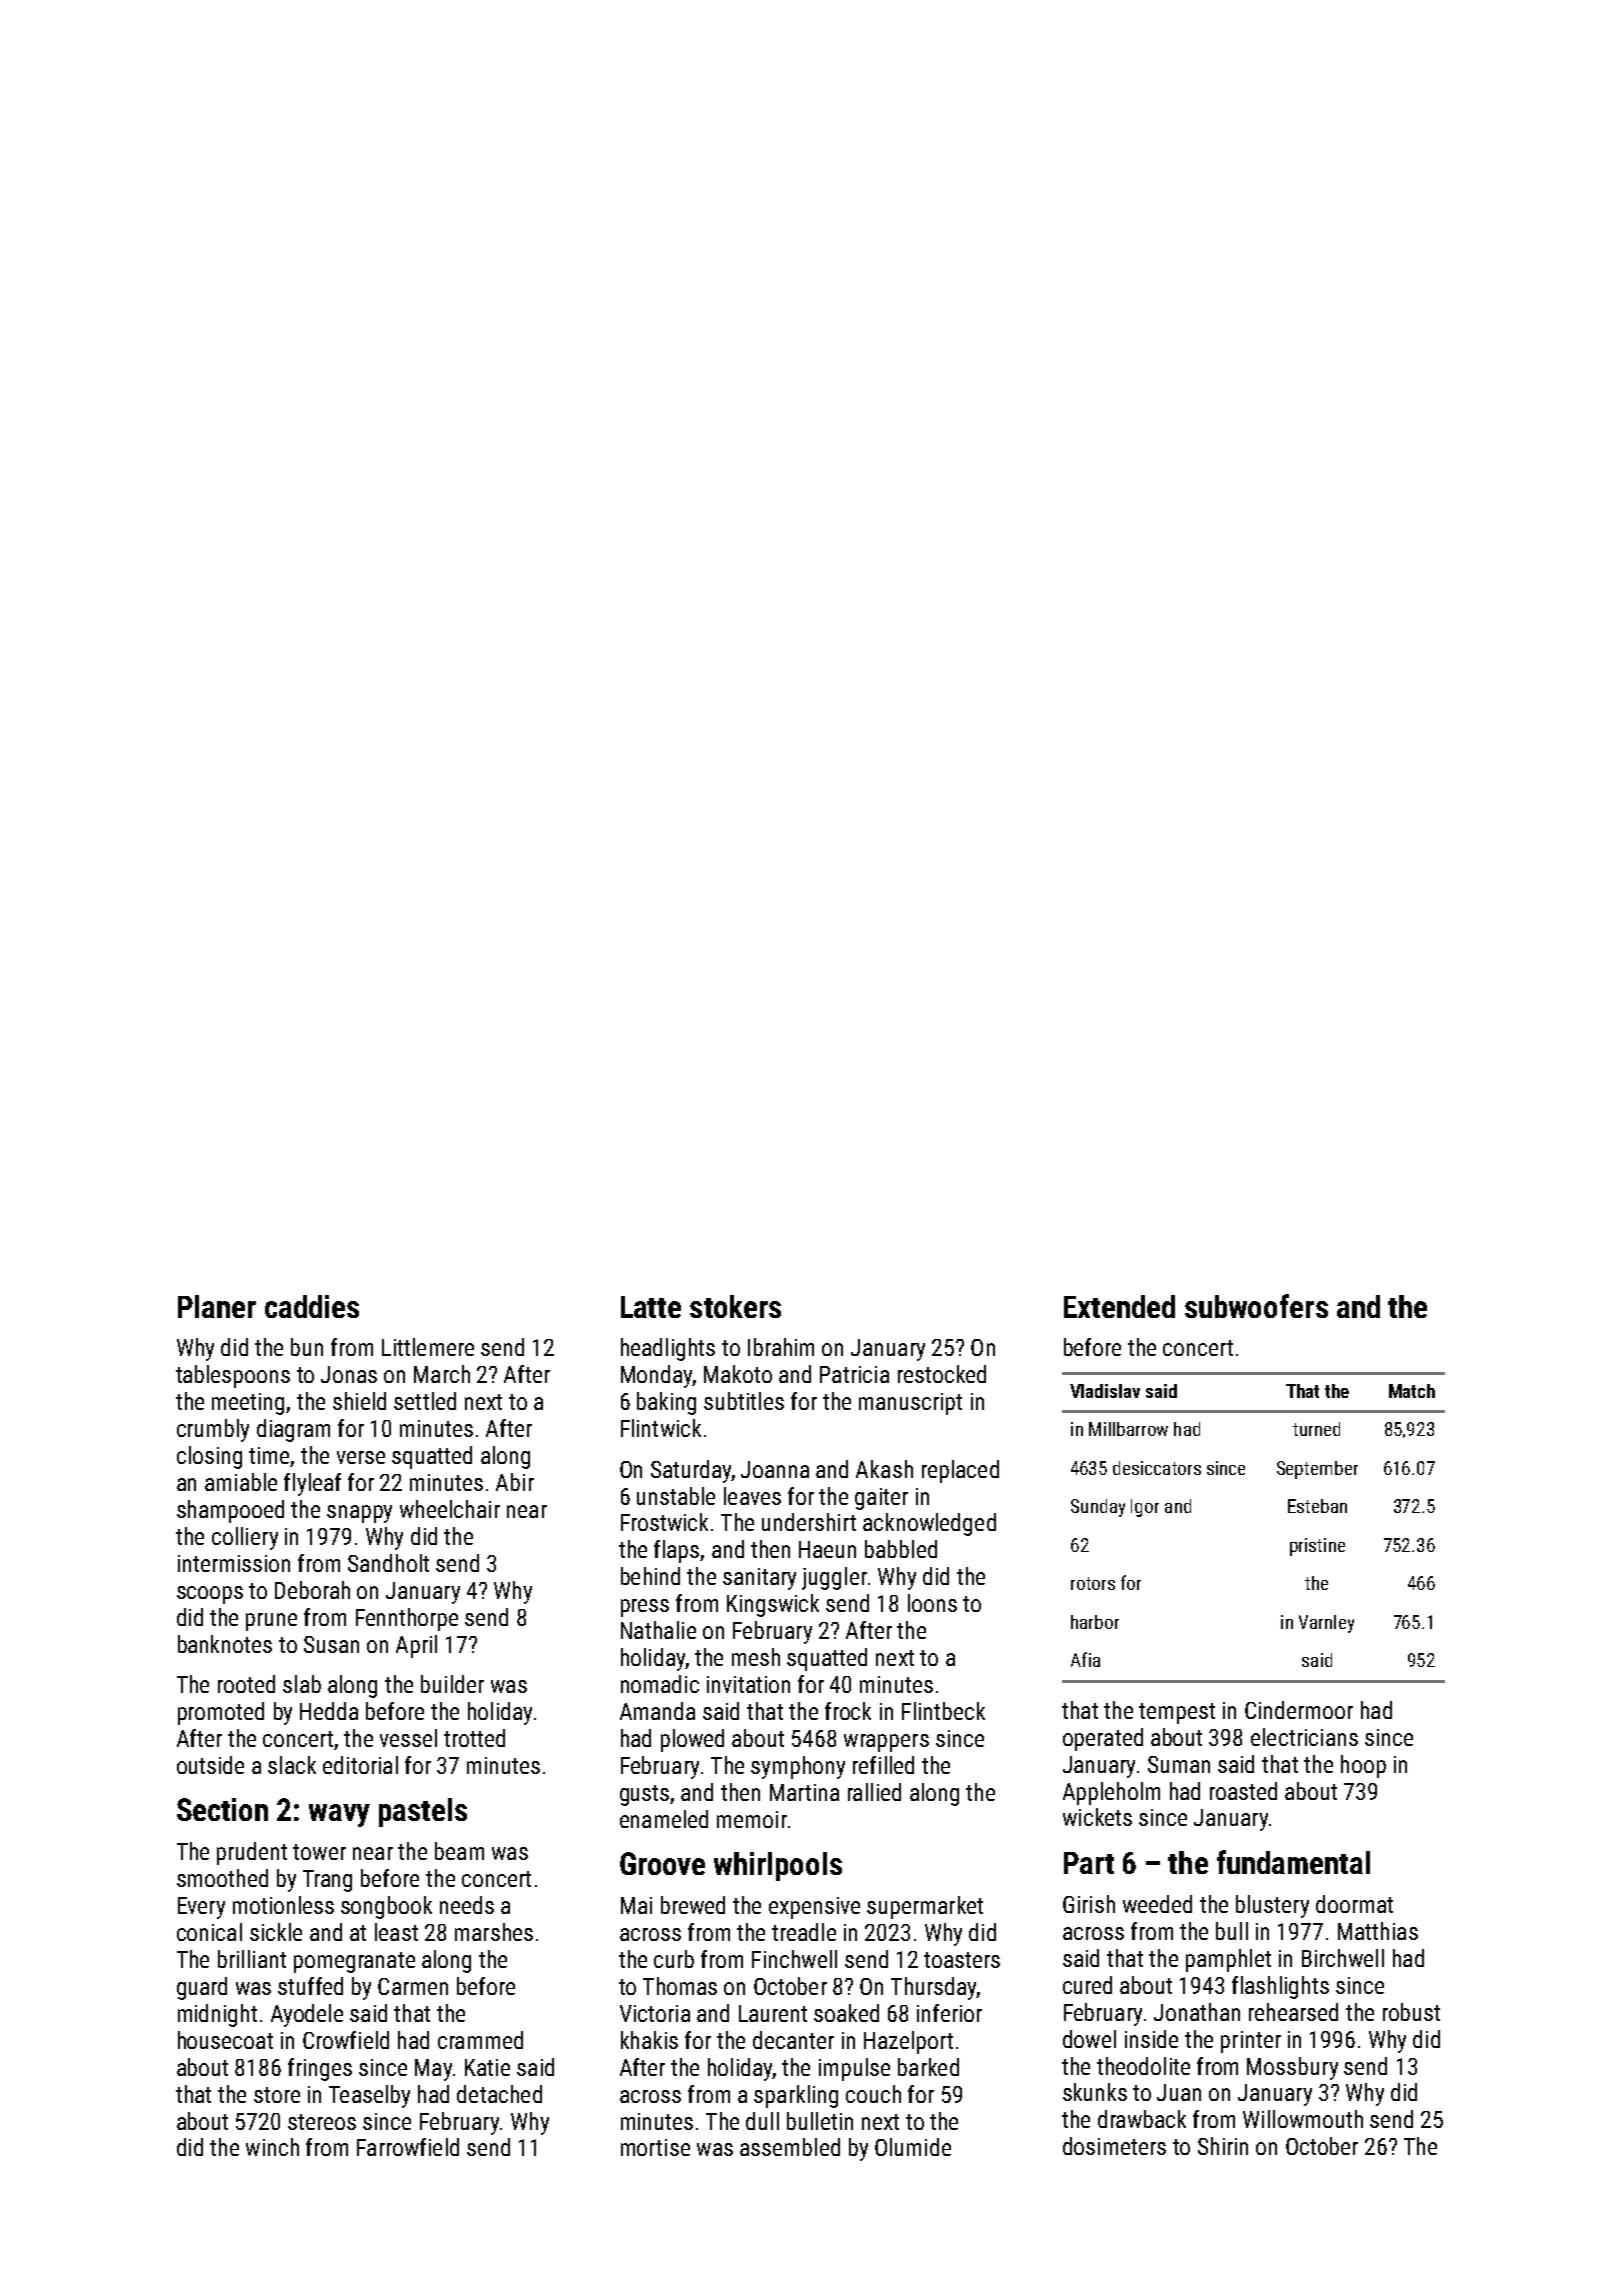  I want to click on Birchwell, so click(1343, 1958).
